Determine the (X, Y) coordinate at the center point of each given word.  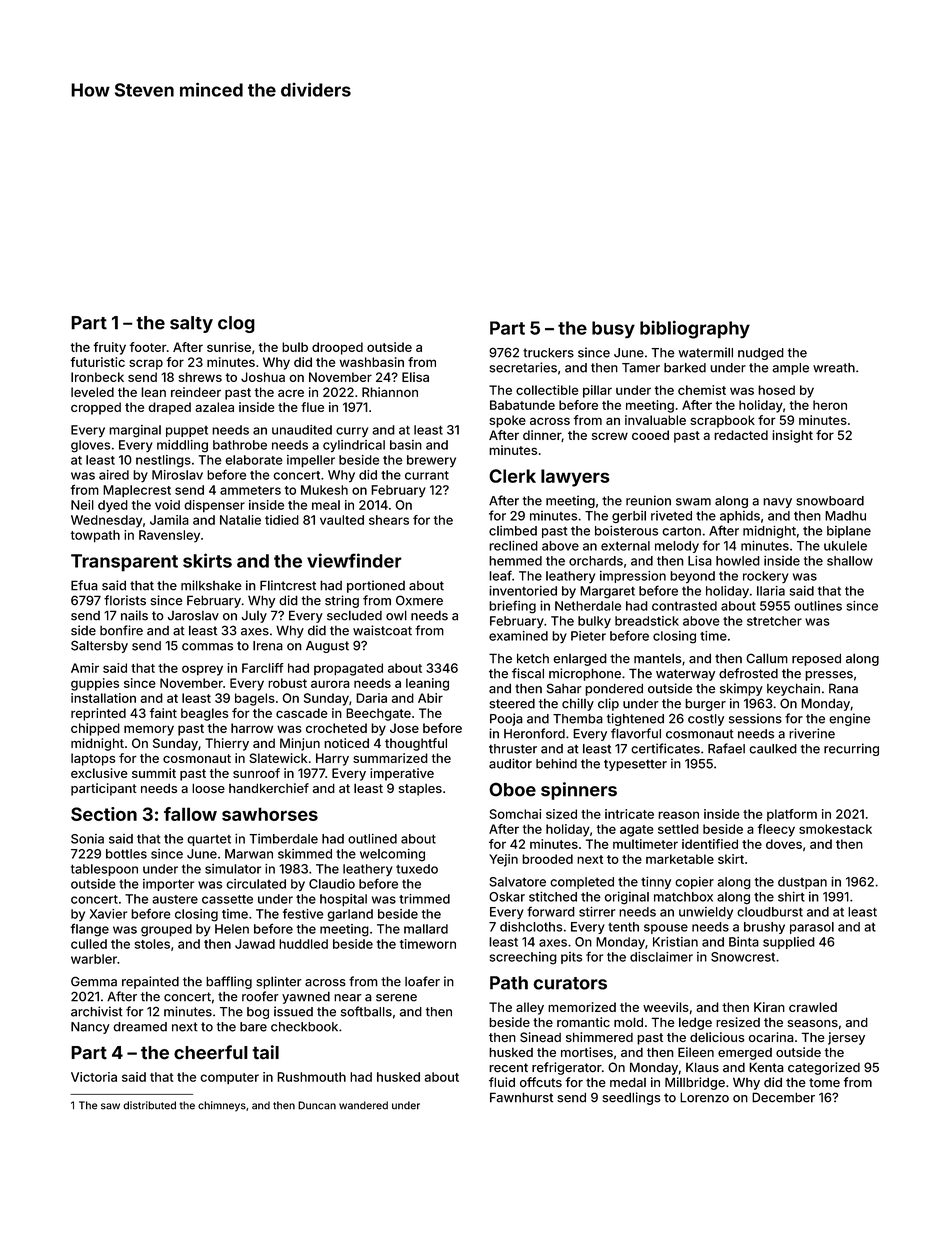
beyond (692, 577)
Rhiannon (390, 392)
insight (792, 436)
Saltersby (99, 646)
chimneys (222, 1106)
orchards (596, 561)
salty (191, 324)
